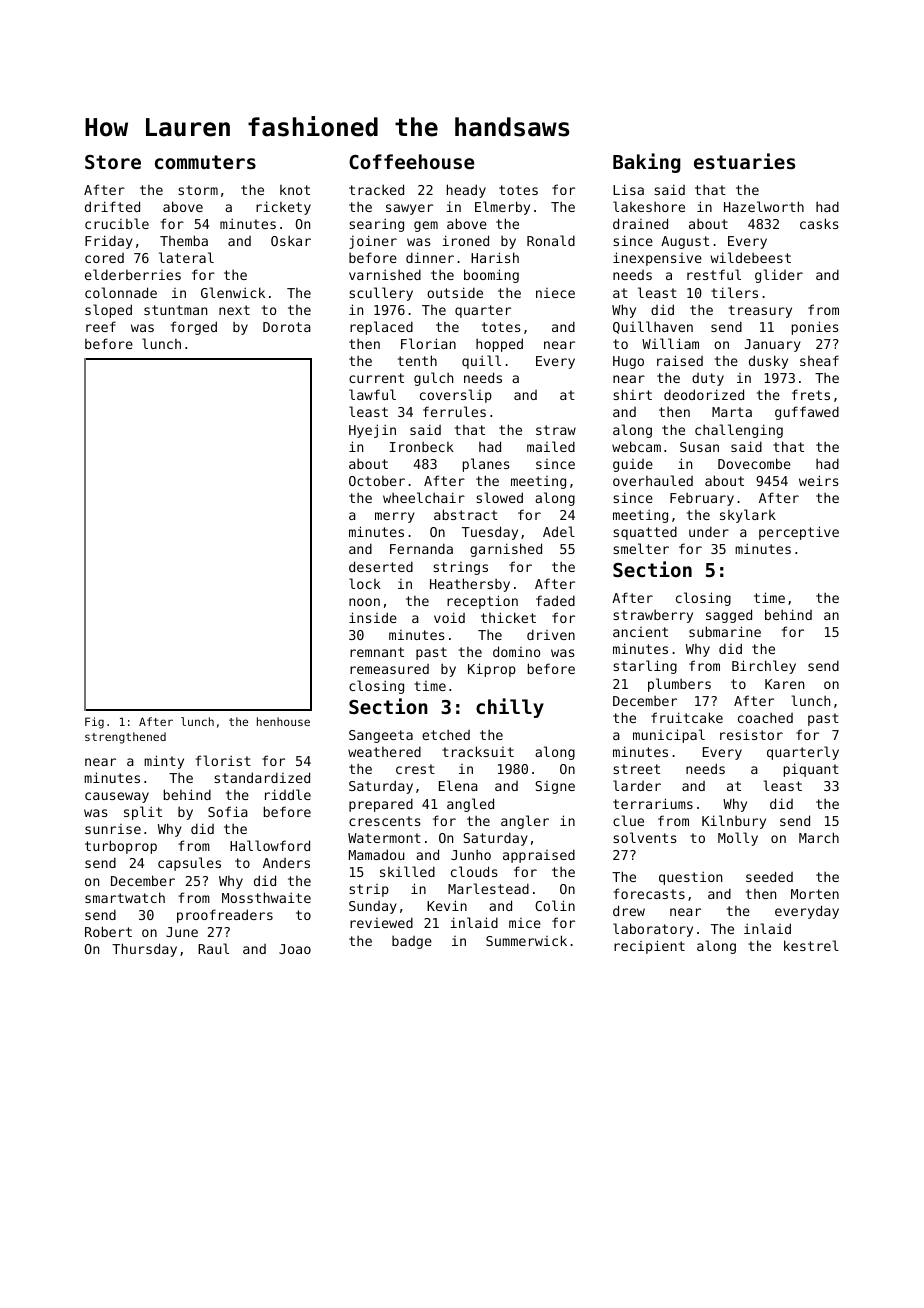 Image resolution: width=924 pixels, height=1308 pixels. I want to click on noon, so click(364, 602).
